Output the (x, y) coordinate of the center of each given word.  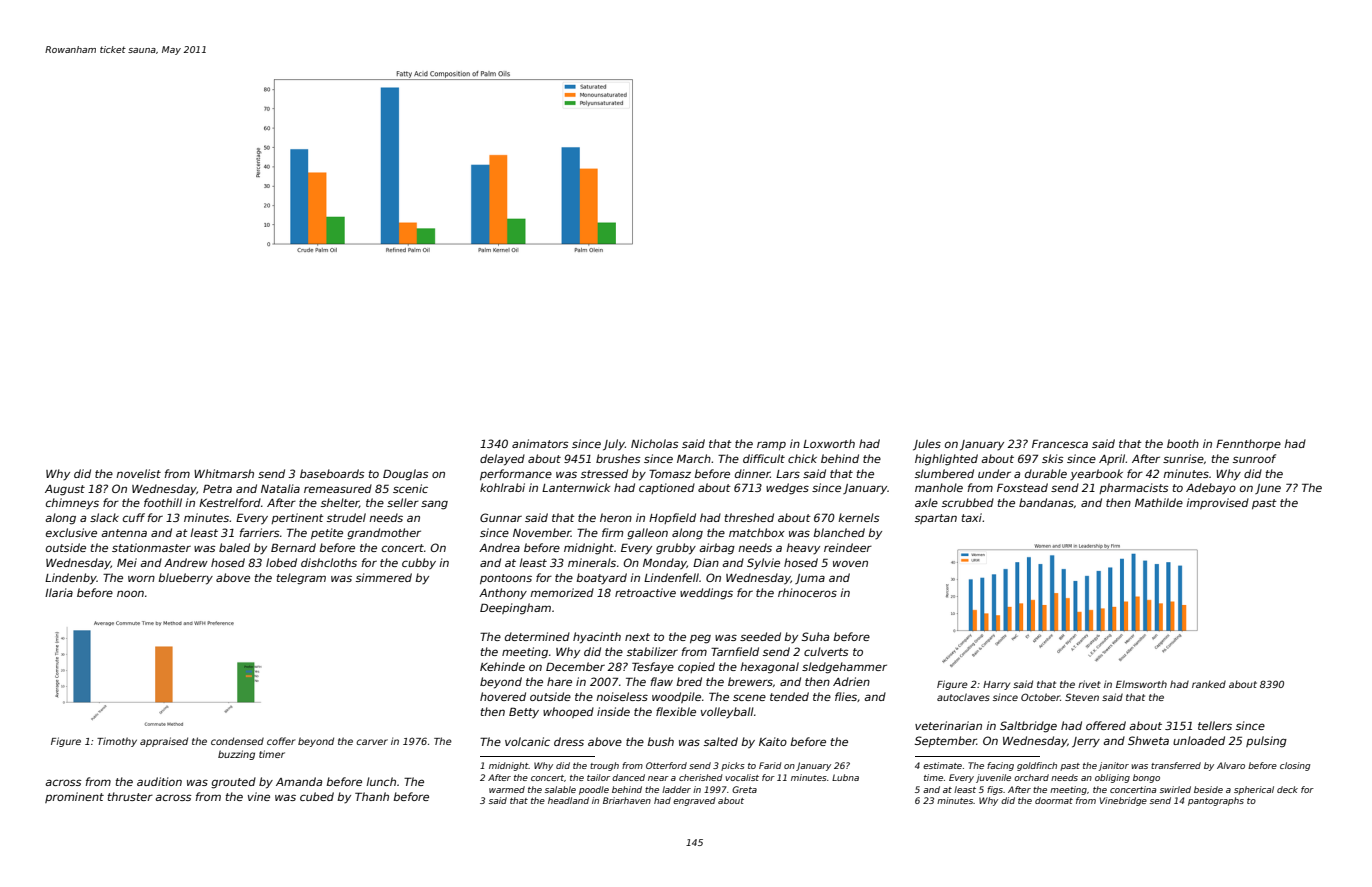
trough (604, 766)
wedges (787, 489)
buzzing (236, 755)
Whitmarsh (224, 473)
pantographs (1216, 801)
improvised (1217, 503)
